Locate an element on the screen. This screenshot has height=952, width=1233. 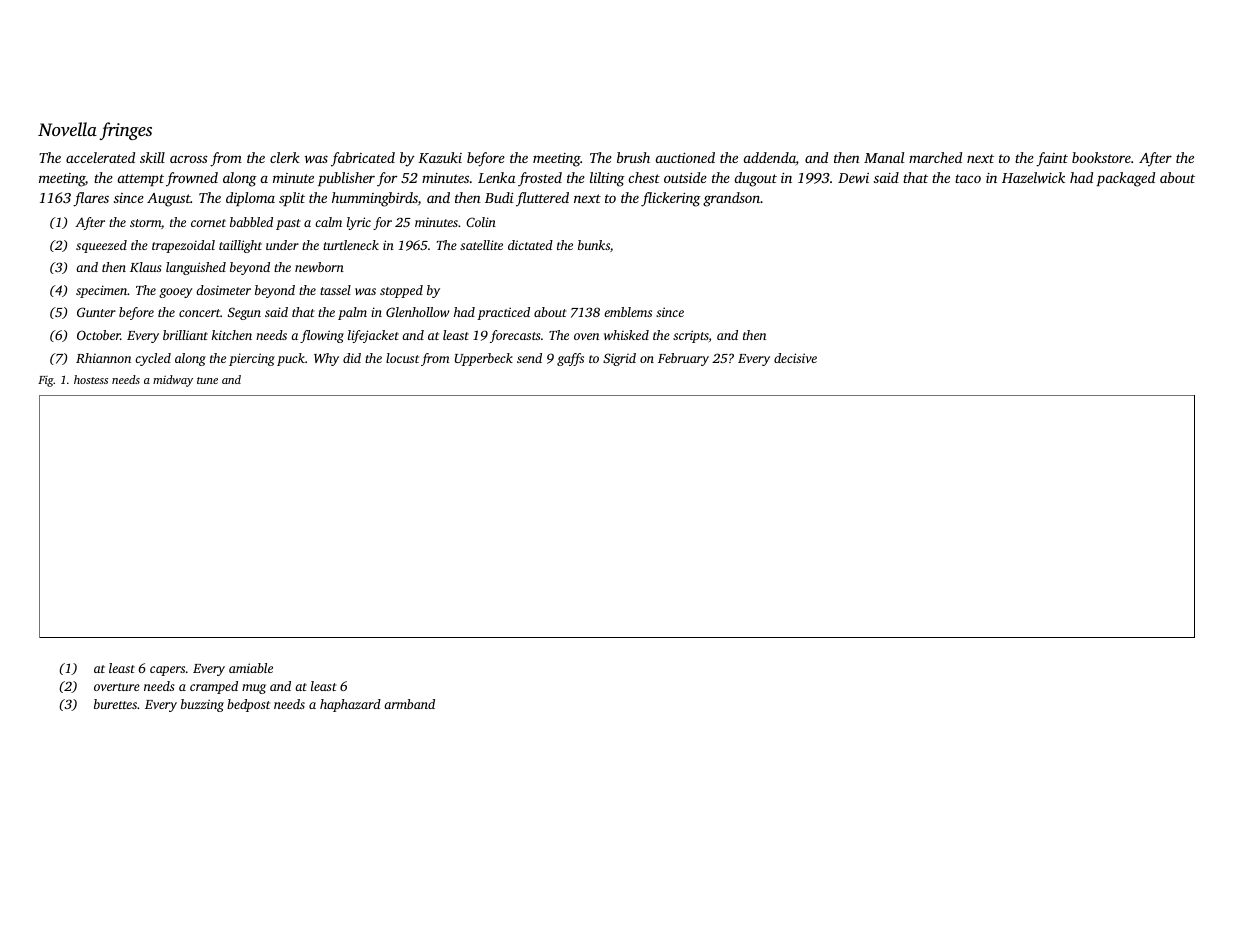
haphazard is located at coordinates (350, 705).
